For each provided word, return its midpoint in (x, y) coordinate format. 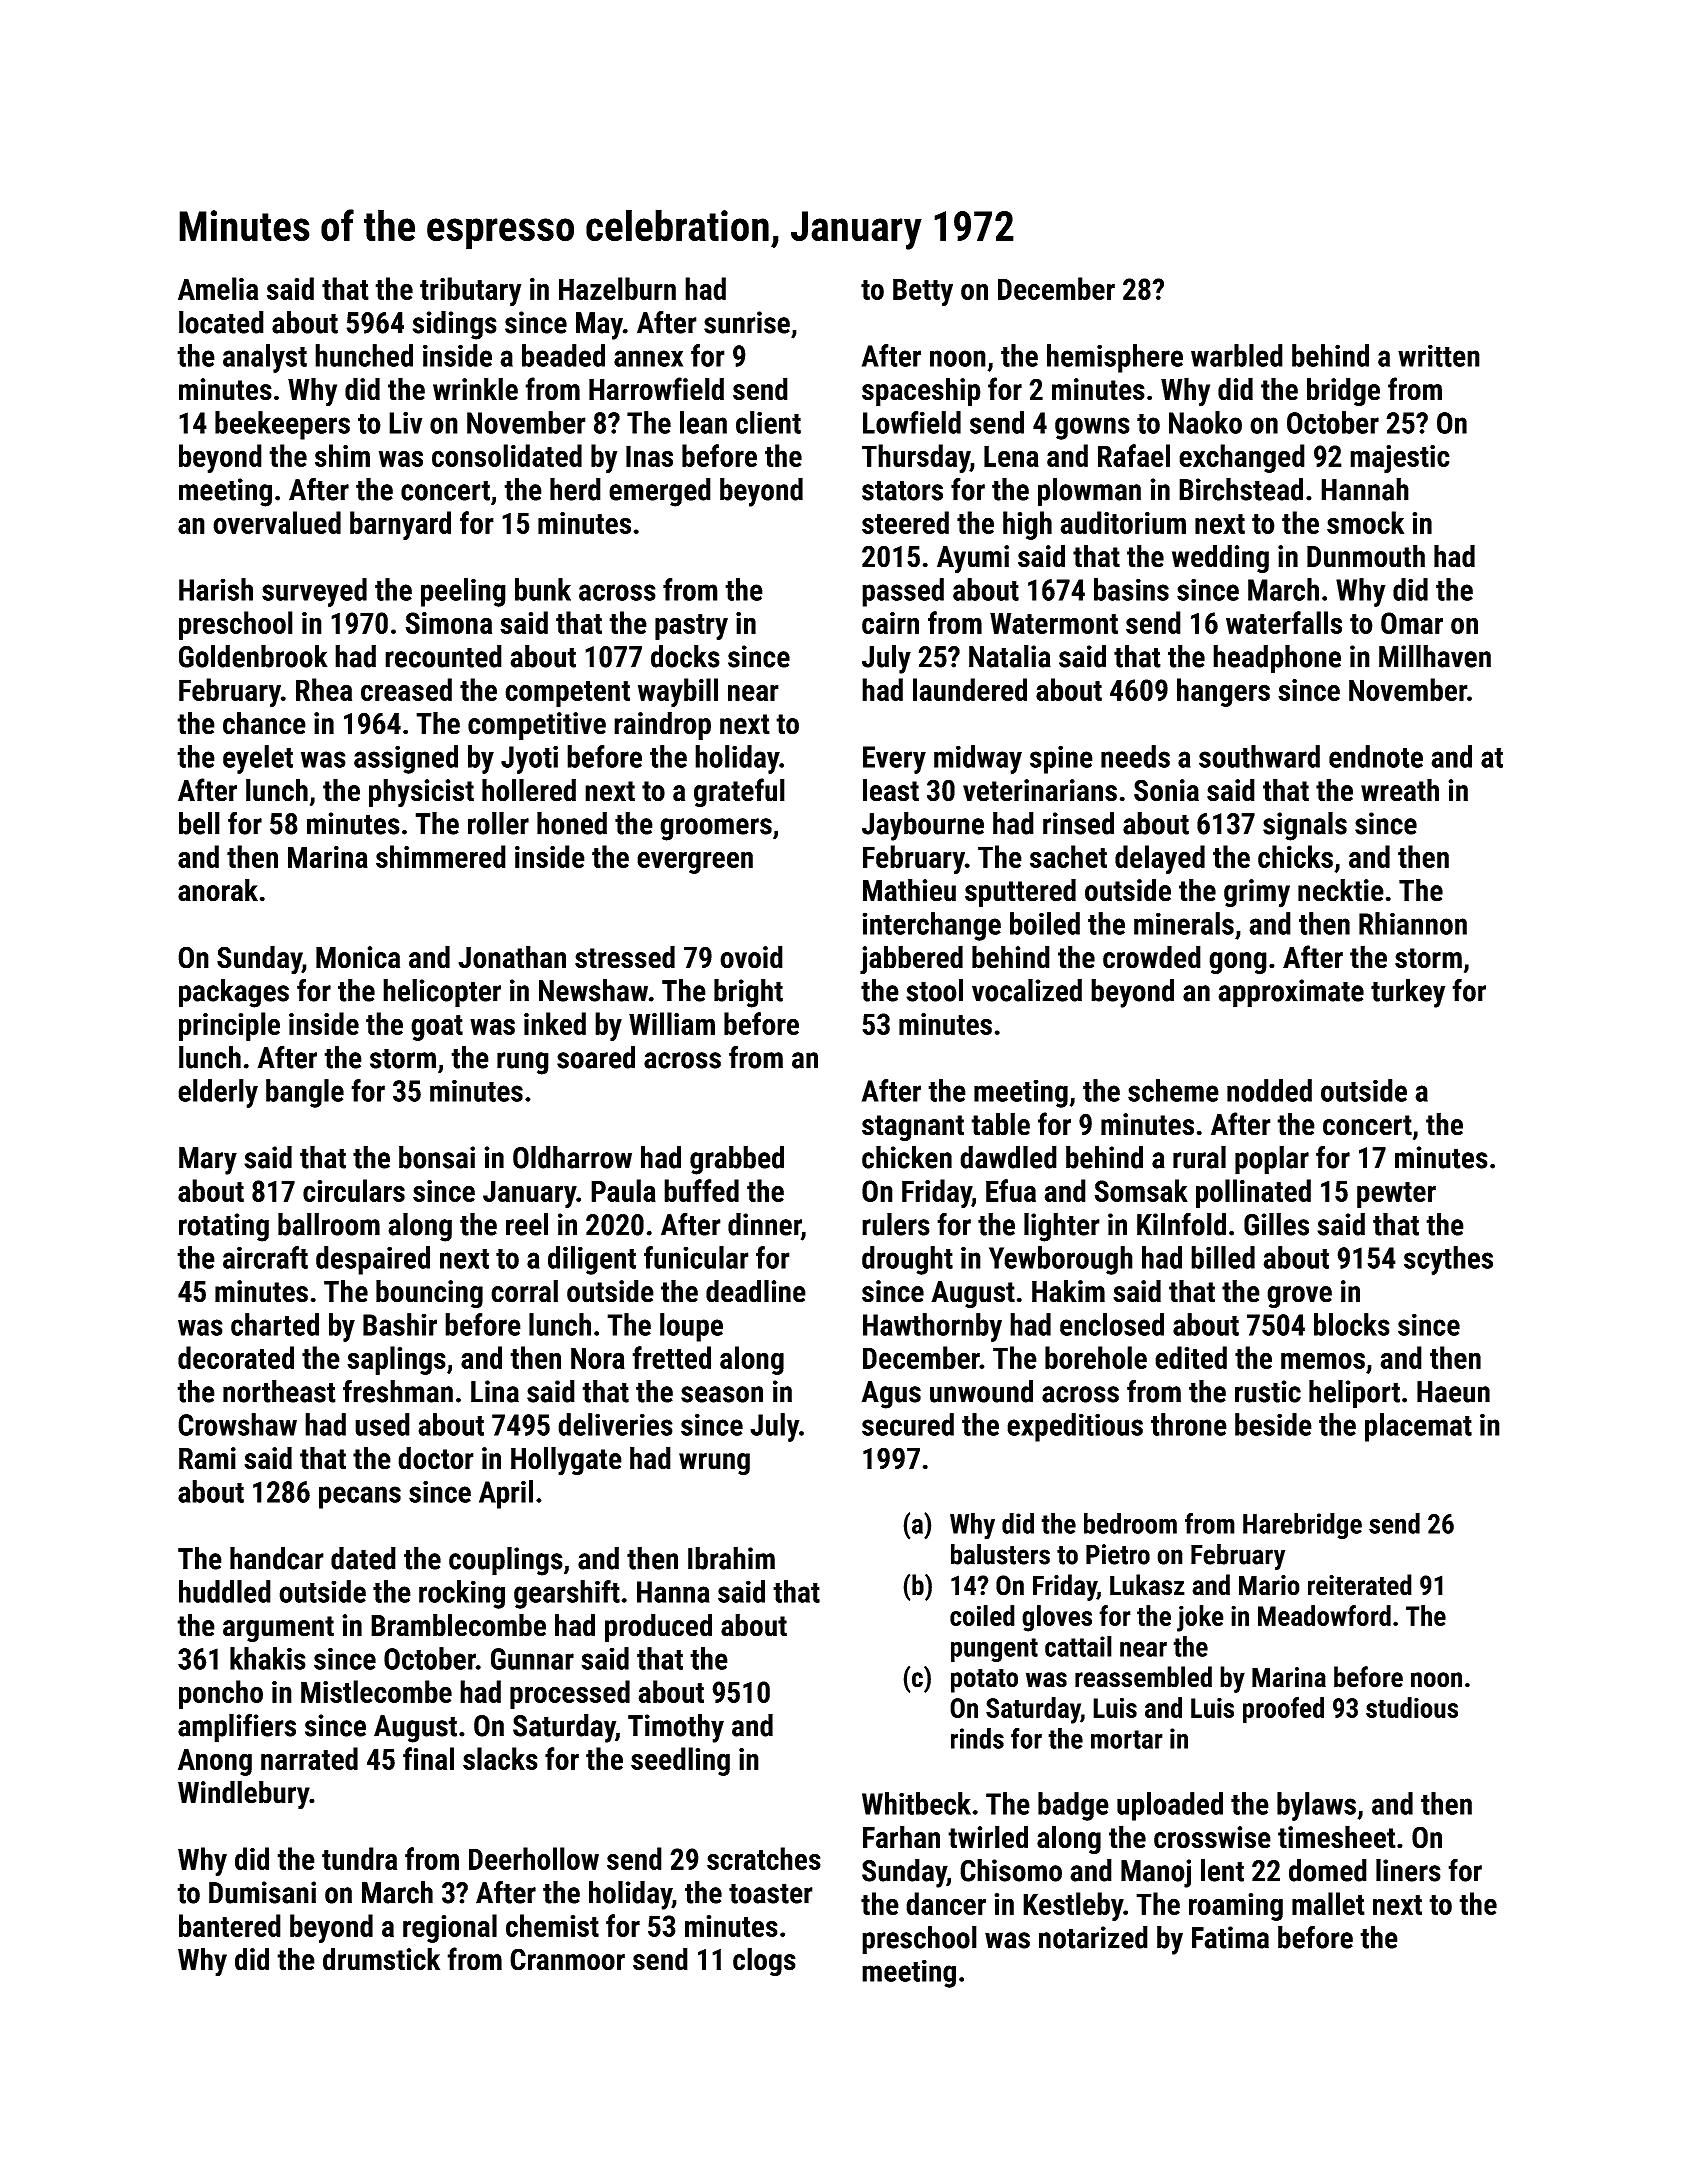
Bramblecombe (458, 1625)
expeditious (1075, 1427)
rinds (977, 1738)
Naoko (1205, 422)
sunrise (747, 322)
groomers (716, 829)
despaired (373, 1260)
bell (199, 823)
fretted (671, 1357)
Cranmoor (567, 1959)
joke (1200, 1618)
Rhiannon (1413, 923)
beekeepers (282, 425)
